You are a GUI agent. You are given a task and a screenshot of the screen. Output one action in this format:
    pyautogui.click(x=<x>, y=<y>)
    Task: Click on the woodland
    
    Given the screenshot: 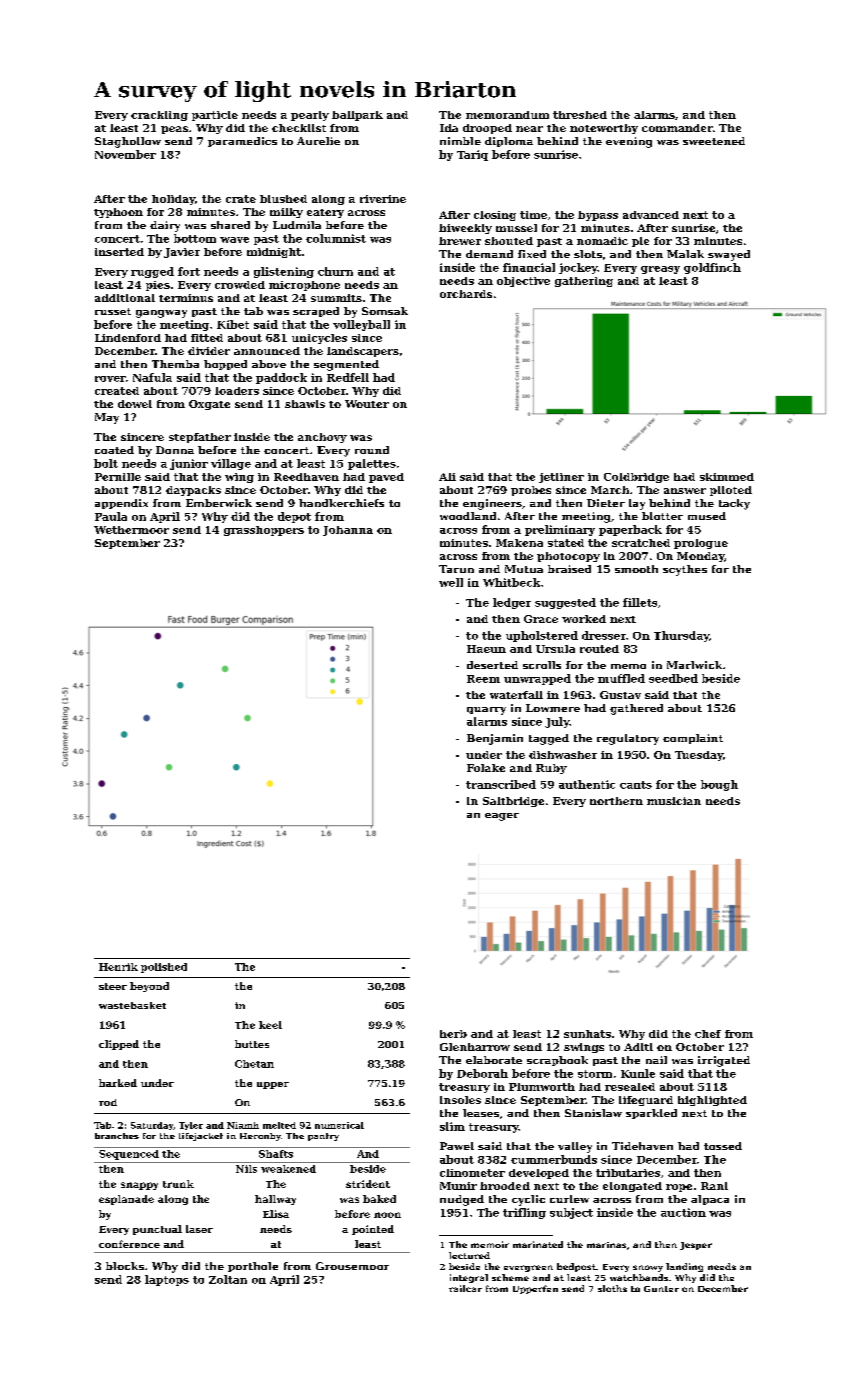 What is the action you would take?
    pyautogui.click(x=468, y=516)
